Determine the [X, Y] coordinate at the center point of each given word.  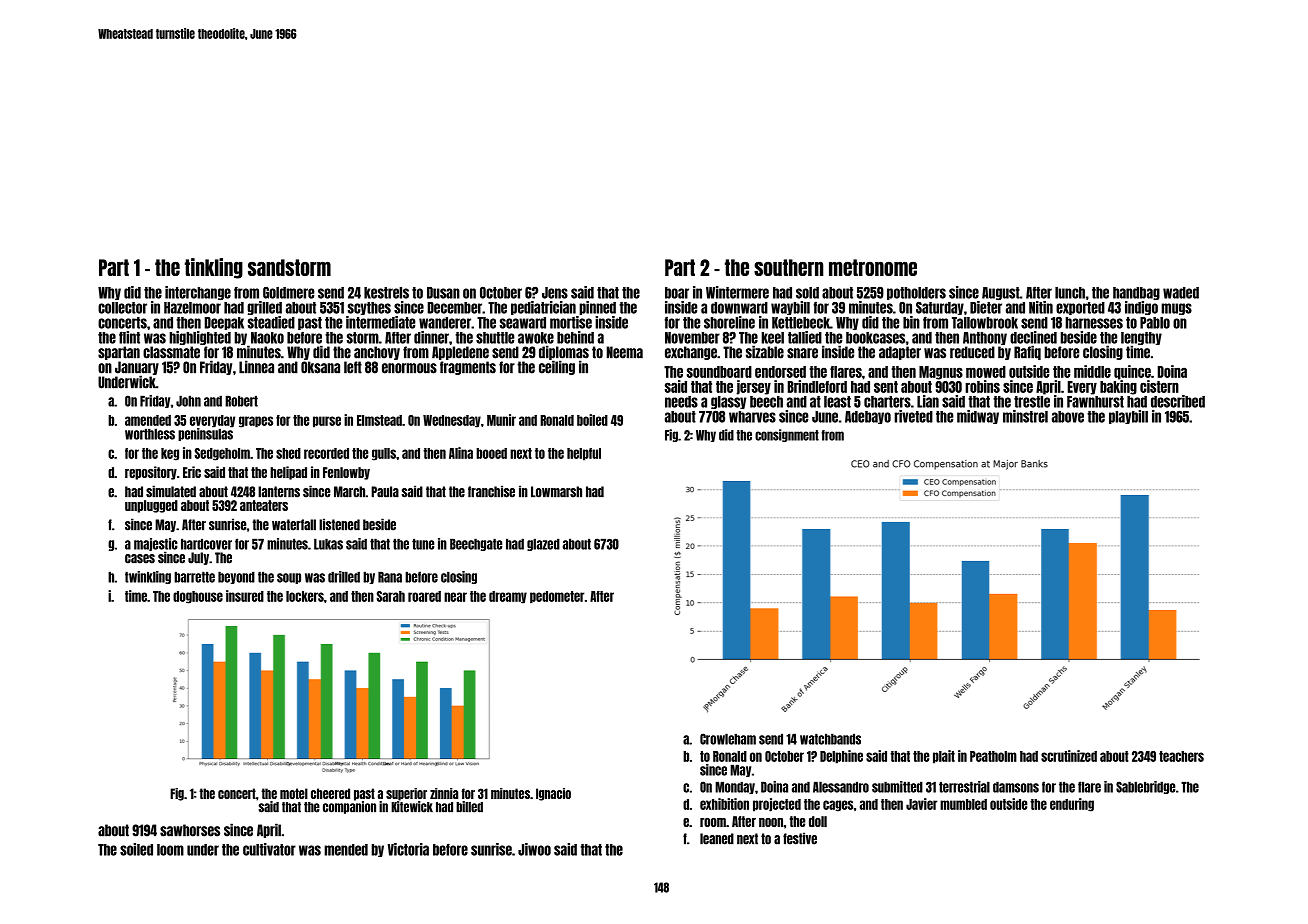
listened [339, 524]
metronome [873, 267]
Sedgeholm [222, 454]
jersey [753, 387]
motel [294, 793]
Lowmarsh [556, 492]
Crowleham [728, 739]
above [1068, 417]
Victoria [408, 849]
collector [122, 308]
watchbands [830, 739]
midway [978, 417]
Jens [555, 293]
